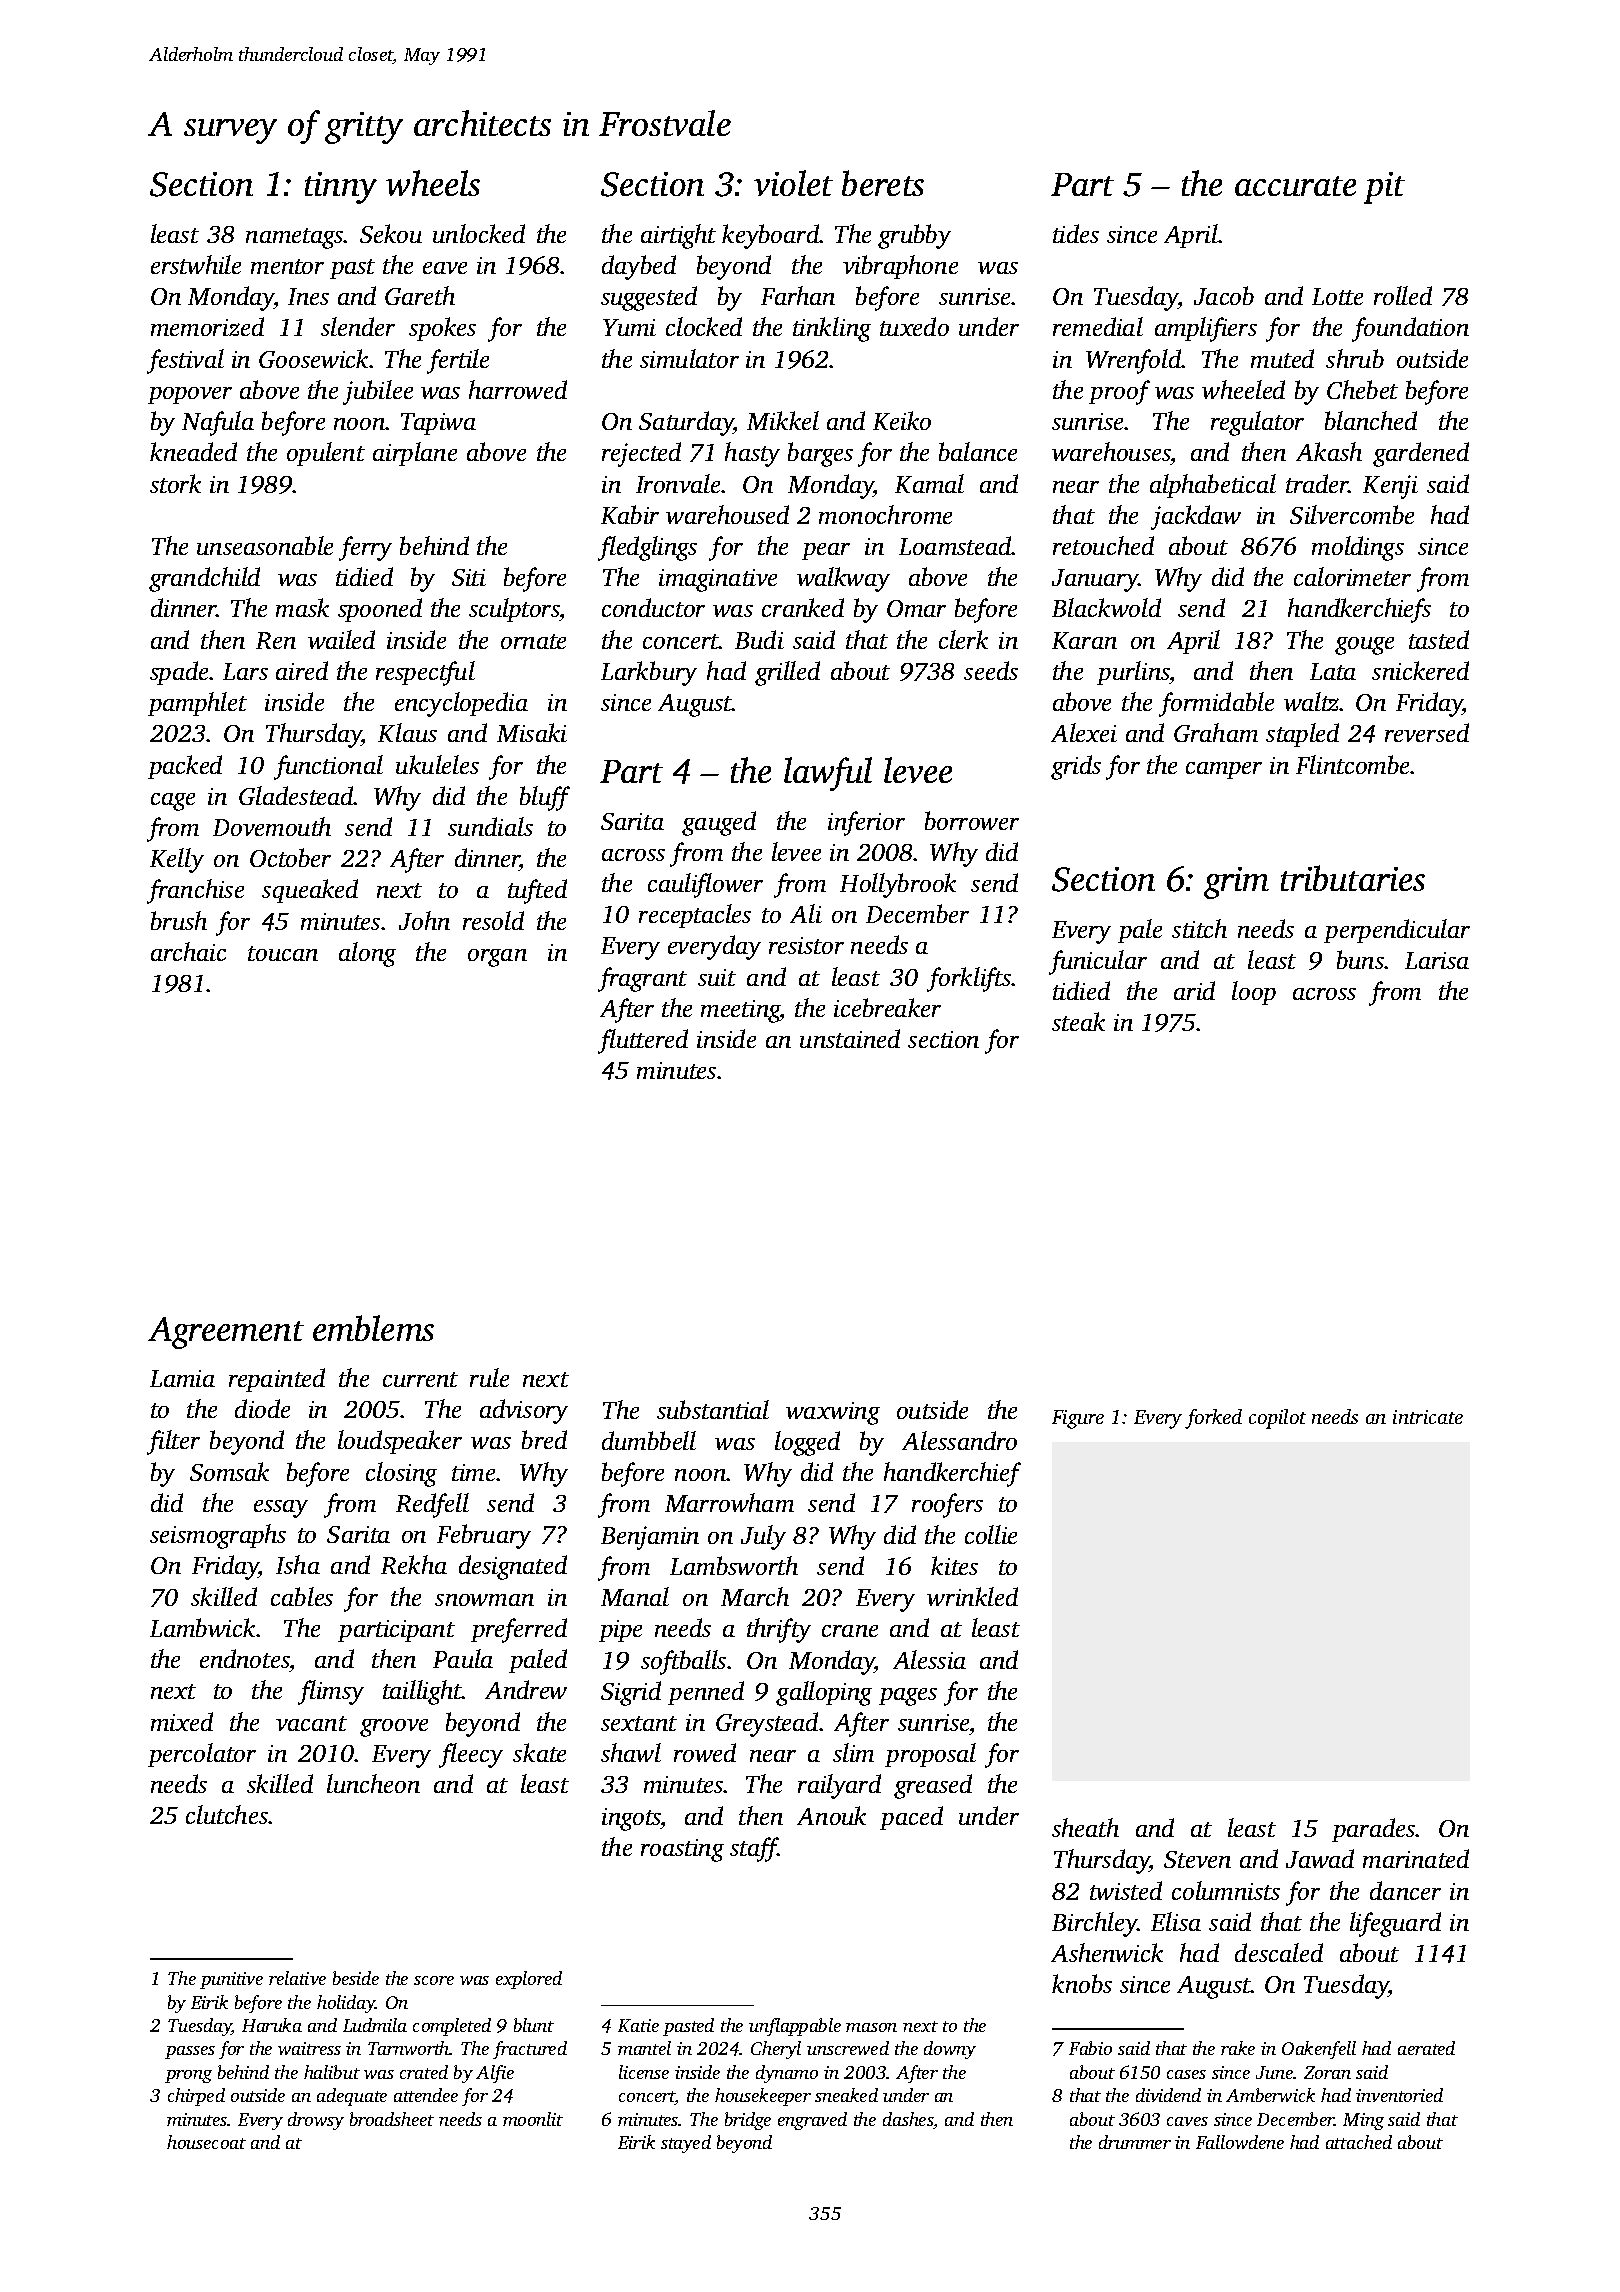 Image resolution: width=1620 pixels, height=2292 pixels. What do you see at coordinates (787, 2074) in the page?
I see `dynamo` at bounding box center [787, 2074].
